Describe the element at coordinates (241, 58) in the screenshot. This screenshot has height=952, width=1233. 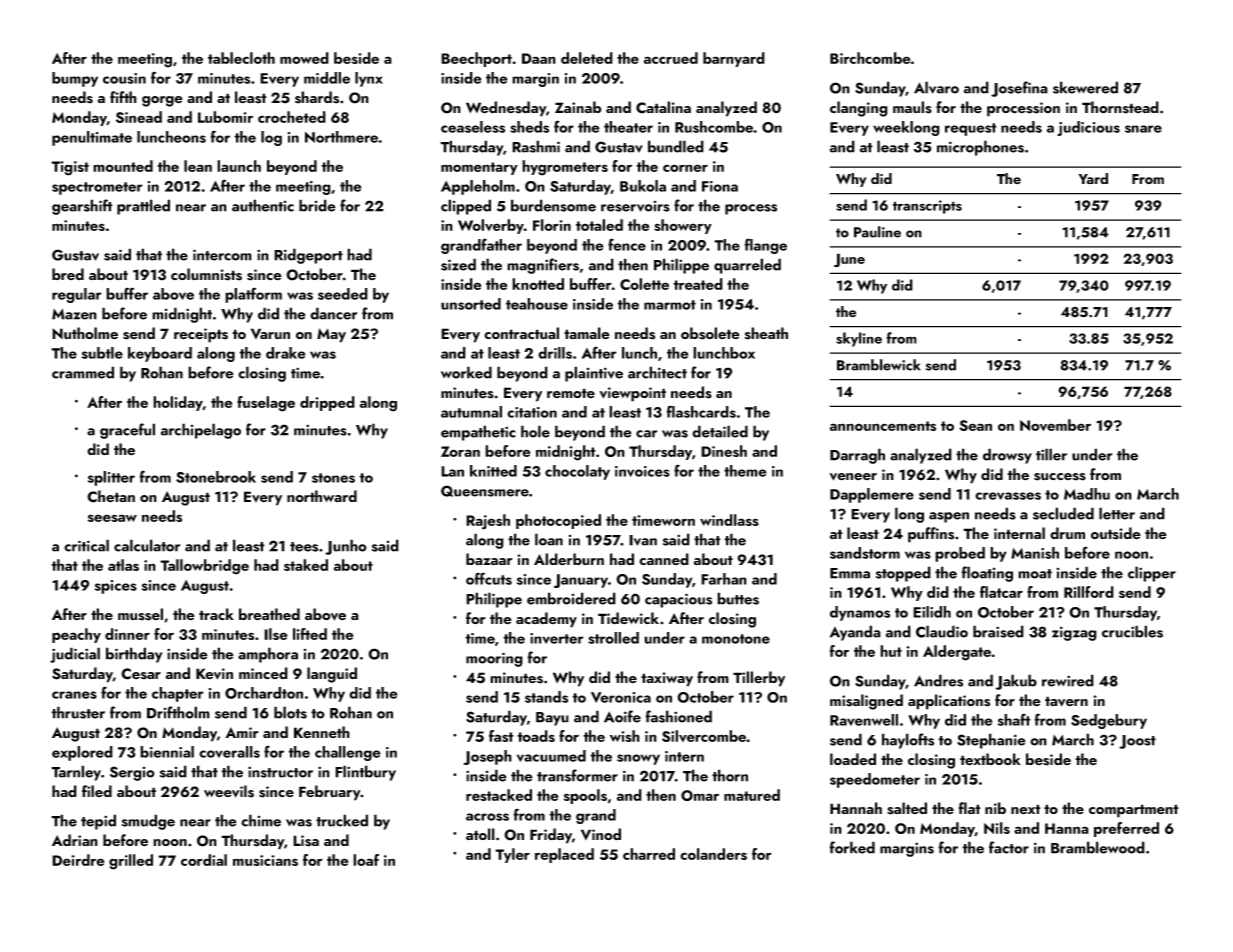
I see `tablecloth` at that location.
